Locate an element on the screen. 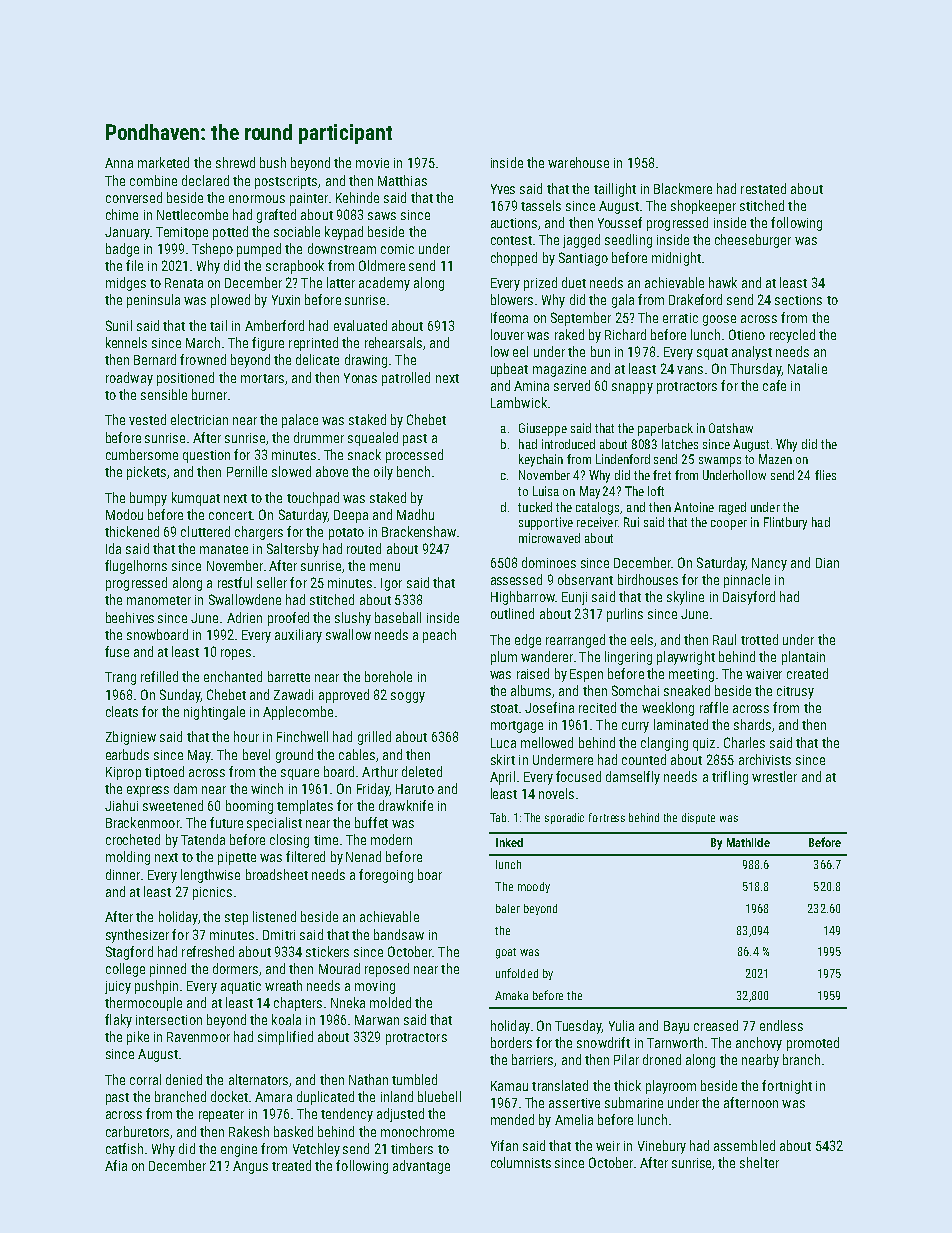 The image size is (952, 1233). dispute is located at coordinates (698, 818).
